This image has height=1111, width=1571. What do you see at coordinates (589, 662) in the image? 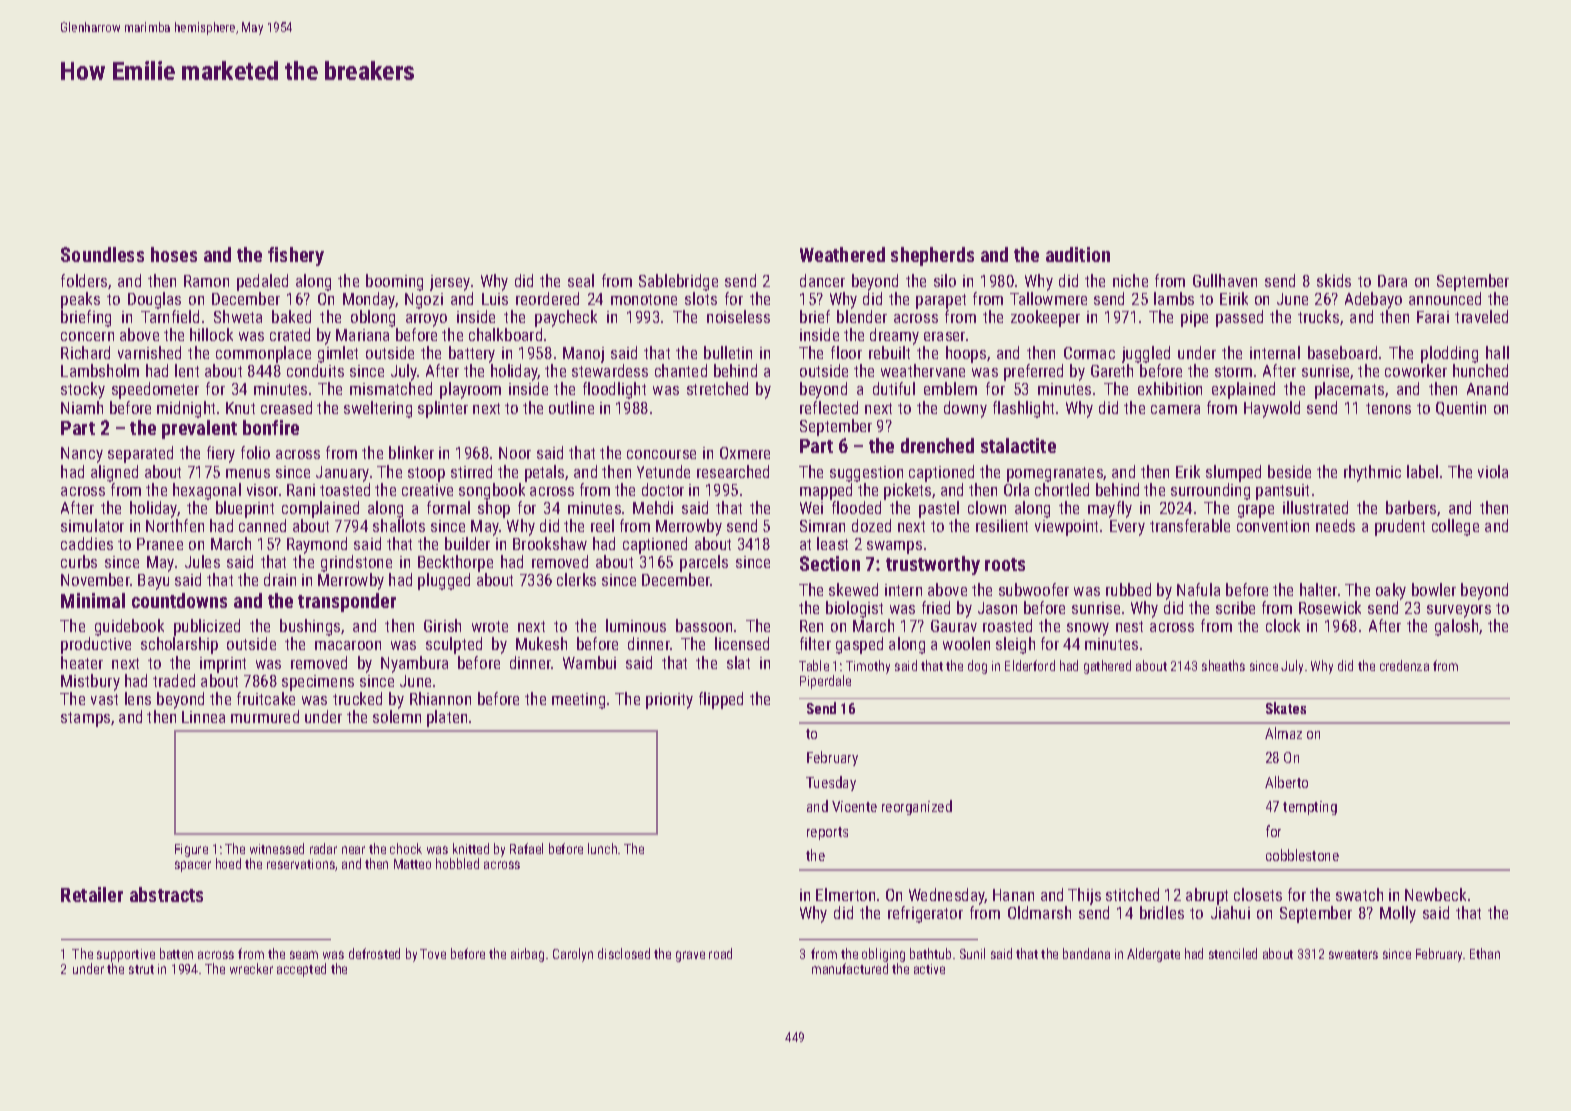
I see `Wambui` at bounding box center [589, 662].
